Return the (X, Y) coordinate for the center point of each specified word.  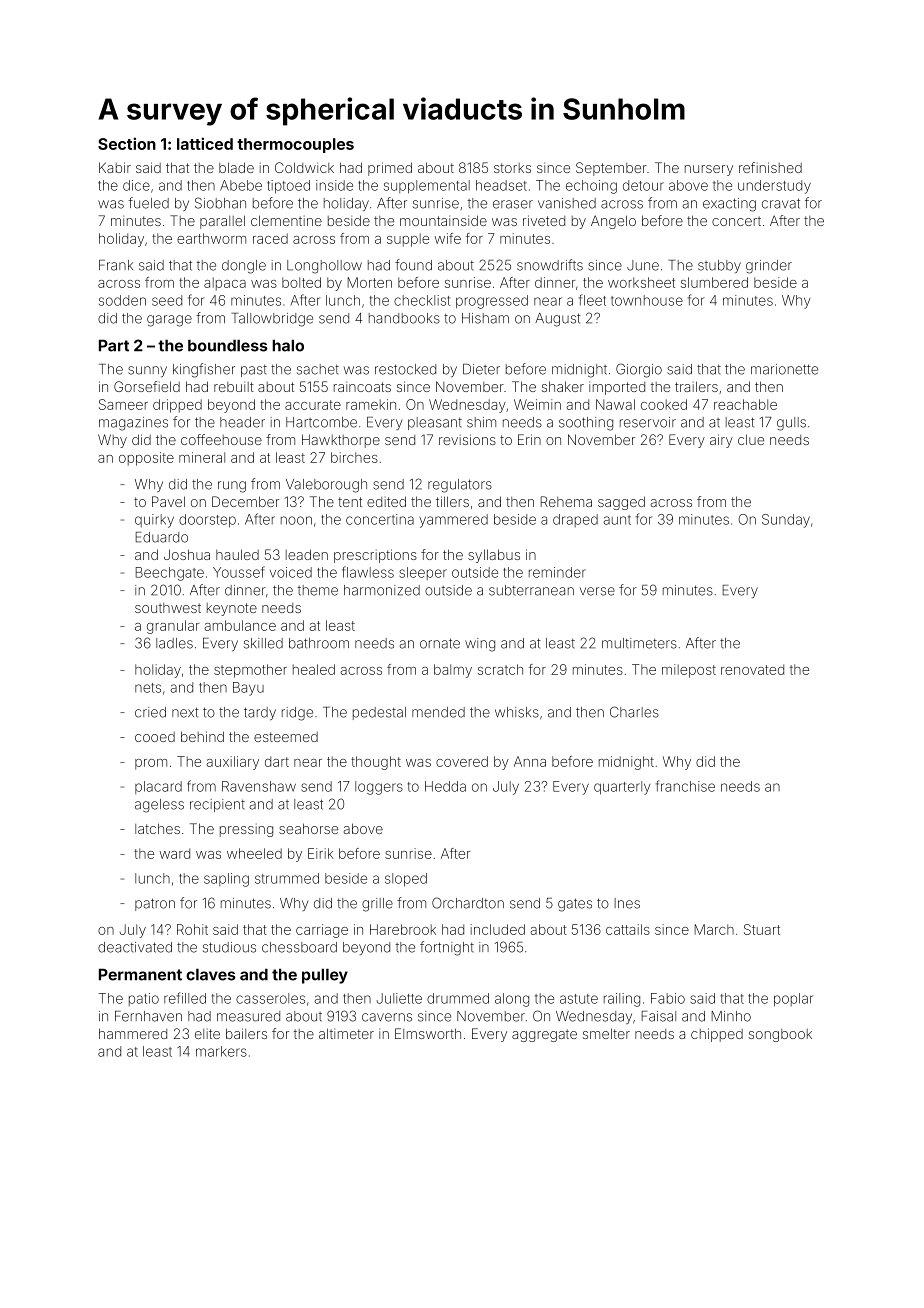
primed (390, 169)
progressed (492, 302)
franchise (685, 786)
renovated (752, 669)
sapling (226, 880)
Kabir (115, 167)
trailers (696, 386)
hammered (133, 1033)
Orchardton (468, 903)
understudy (774, 187)
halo (288, 345)
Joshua (187, 554)
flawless (368, 572)
